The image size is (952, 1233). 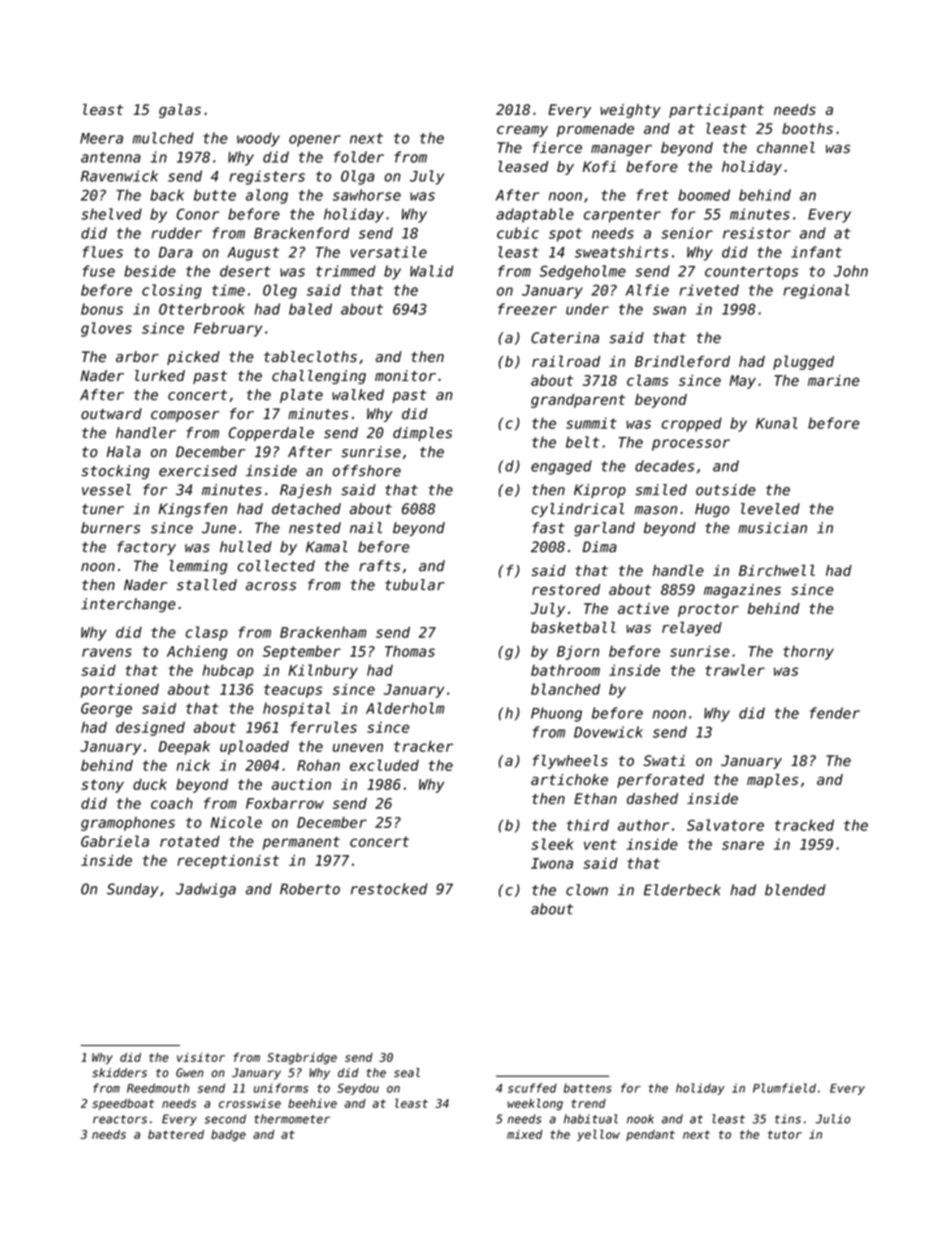 I want to click on Kingsfen, so click(x=193, y=510).
